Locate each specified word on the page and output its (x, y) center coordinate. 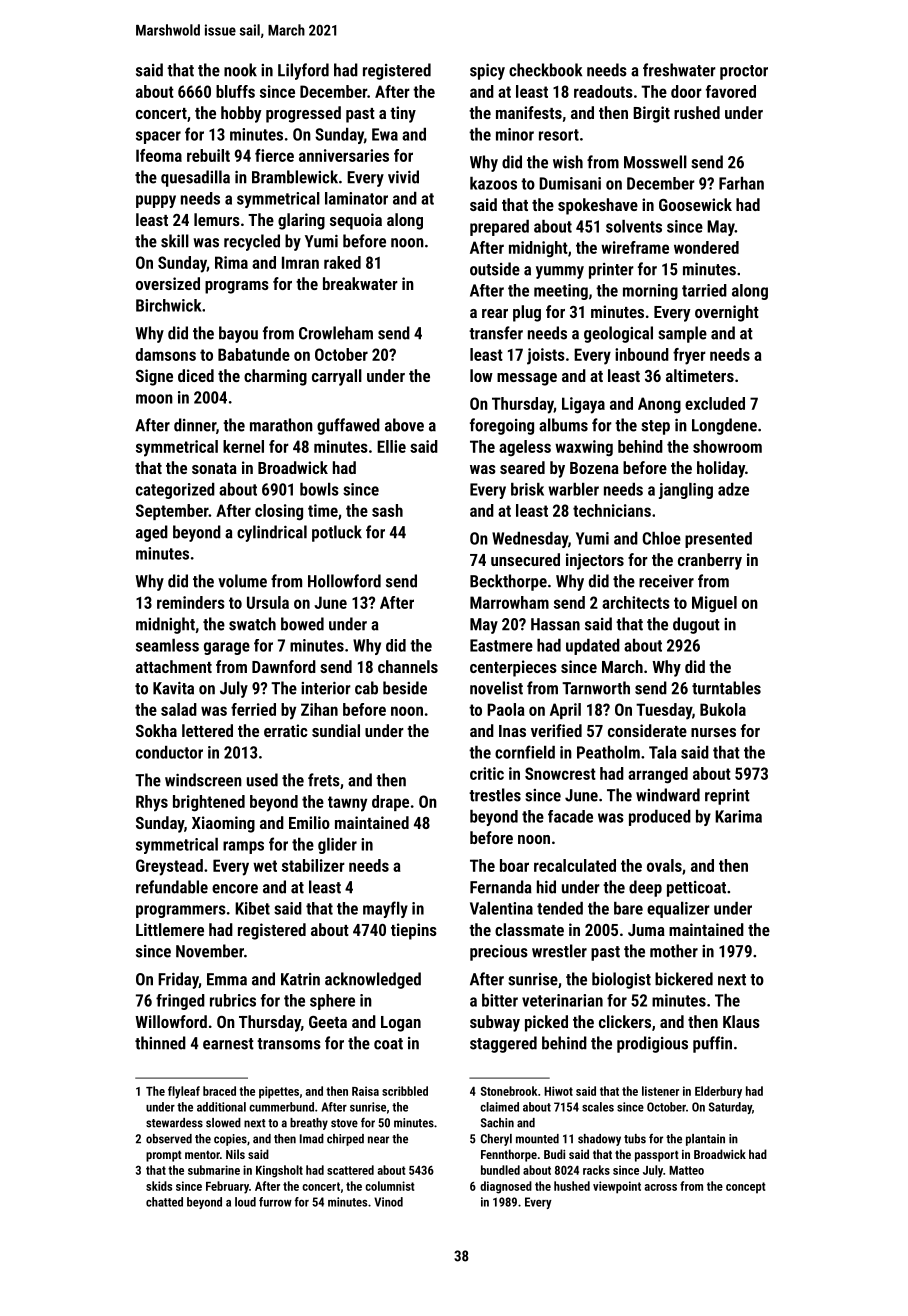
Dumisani (570, 183)
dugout (696, 625)
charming (275, 377)
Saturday (730, 1108)
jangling (686, 491)
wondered (706, 247)
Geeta (328, 1022)
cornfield (525, 752)
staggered (503, 1044)
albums (563, 425)
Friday (178, 980)
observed (169, 1139)
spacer (158, 137)
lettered (207, 730)
